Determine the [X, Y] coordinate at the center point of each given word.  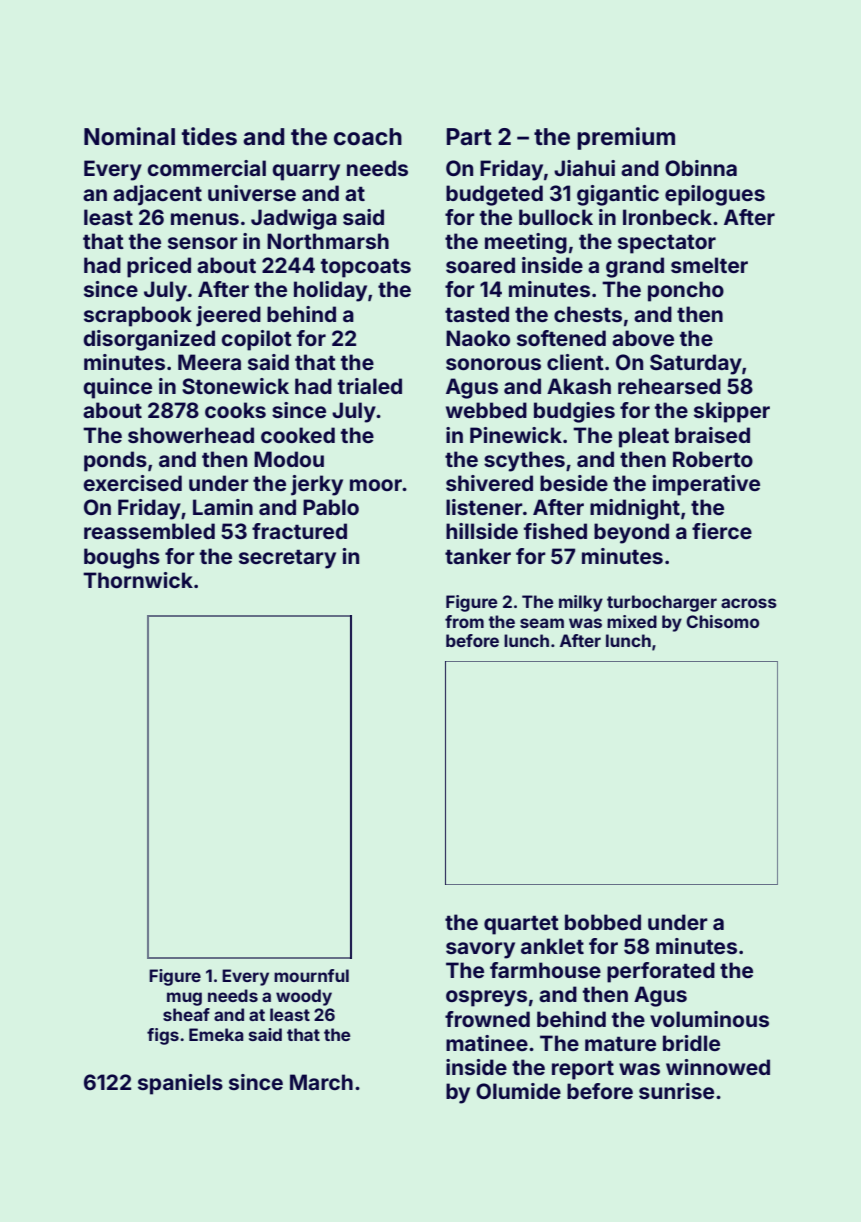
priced [159, 267]
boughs [122, 558]
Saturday [696, 364]
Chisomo [722, 621]
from [464, 621]
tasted [477, 314]
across [749, 603]
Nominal [129, 136]
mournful [311, 975]
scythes [524, 461]
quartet [521, 925]
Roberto [713, 459]
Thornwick [138, 580]
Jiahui [584, 168]
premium [626, 138]
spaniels [180, 1084]
